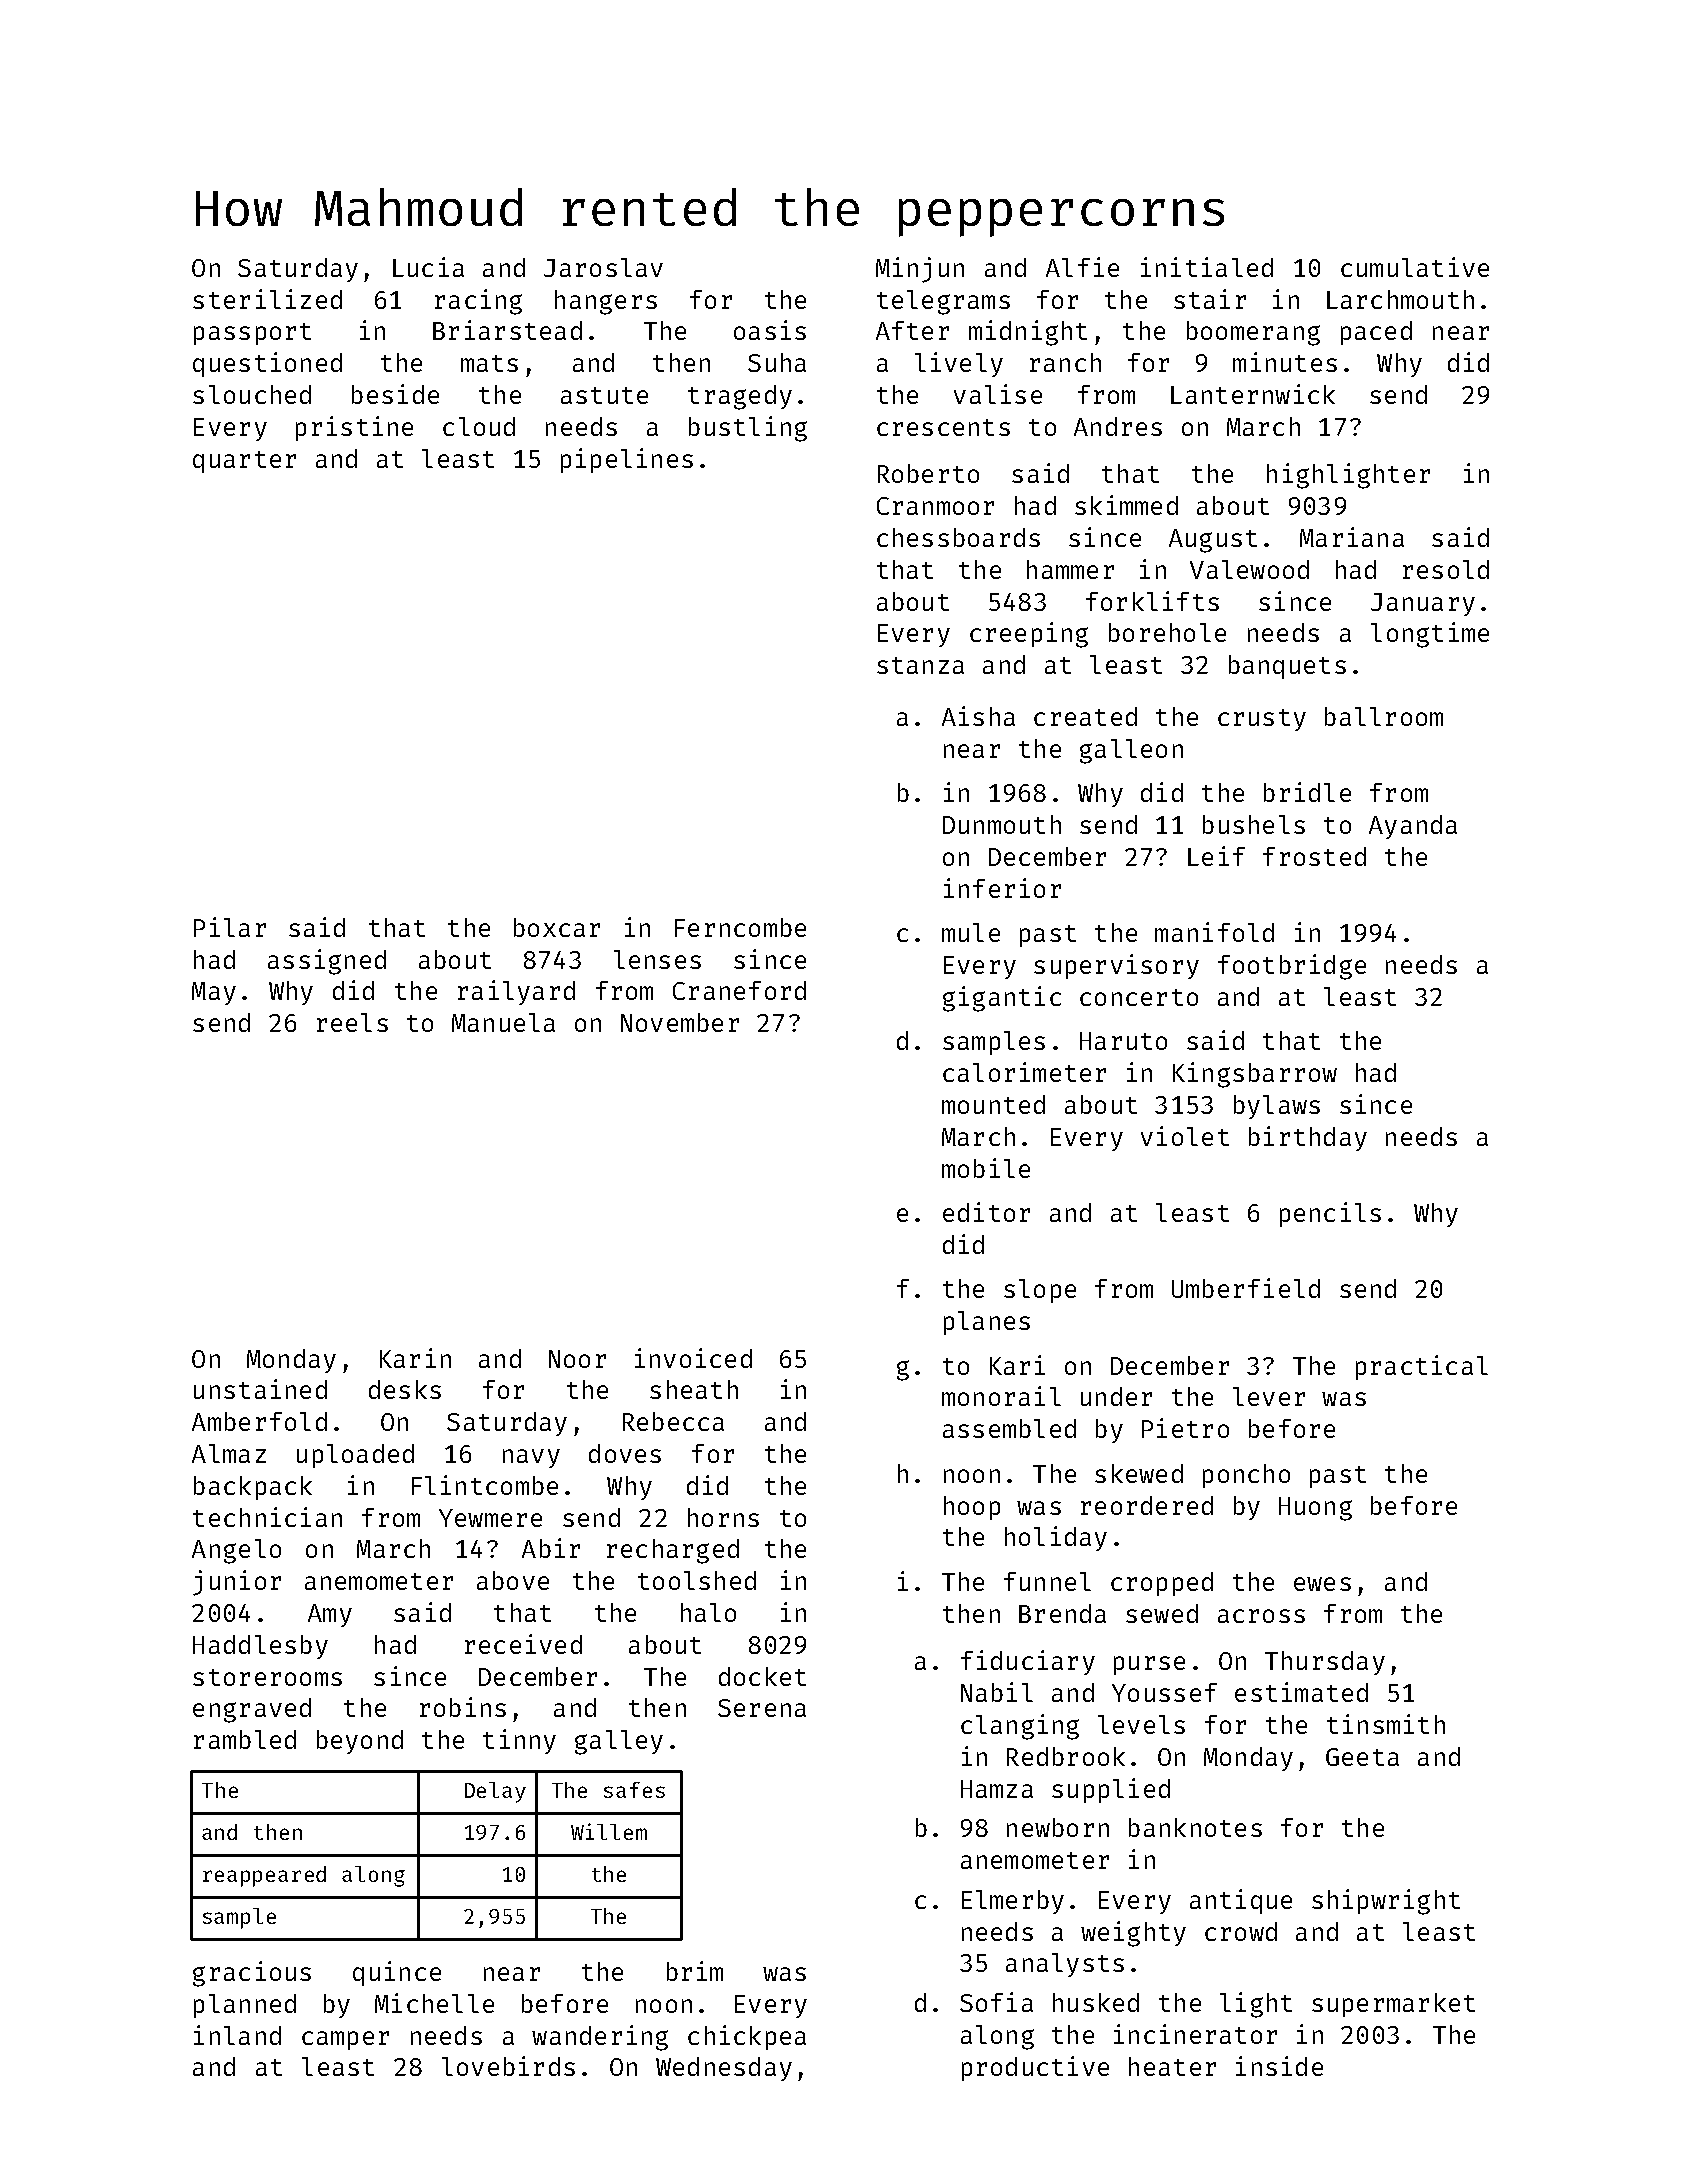  I want to click on sterilized, so click(267, 299).
